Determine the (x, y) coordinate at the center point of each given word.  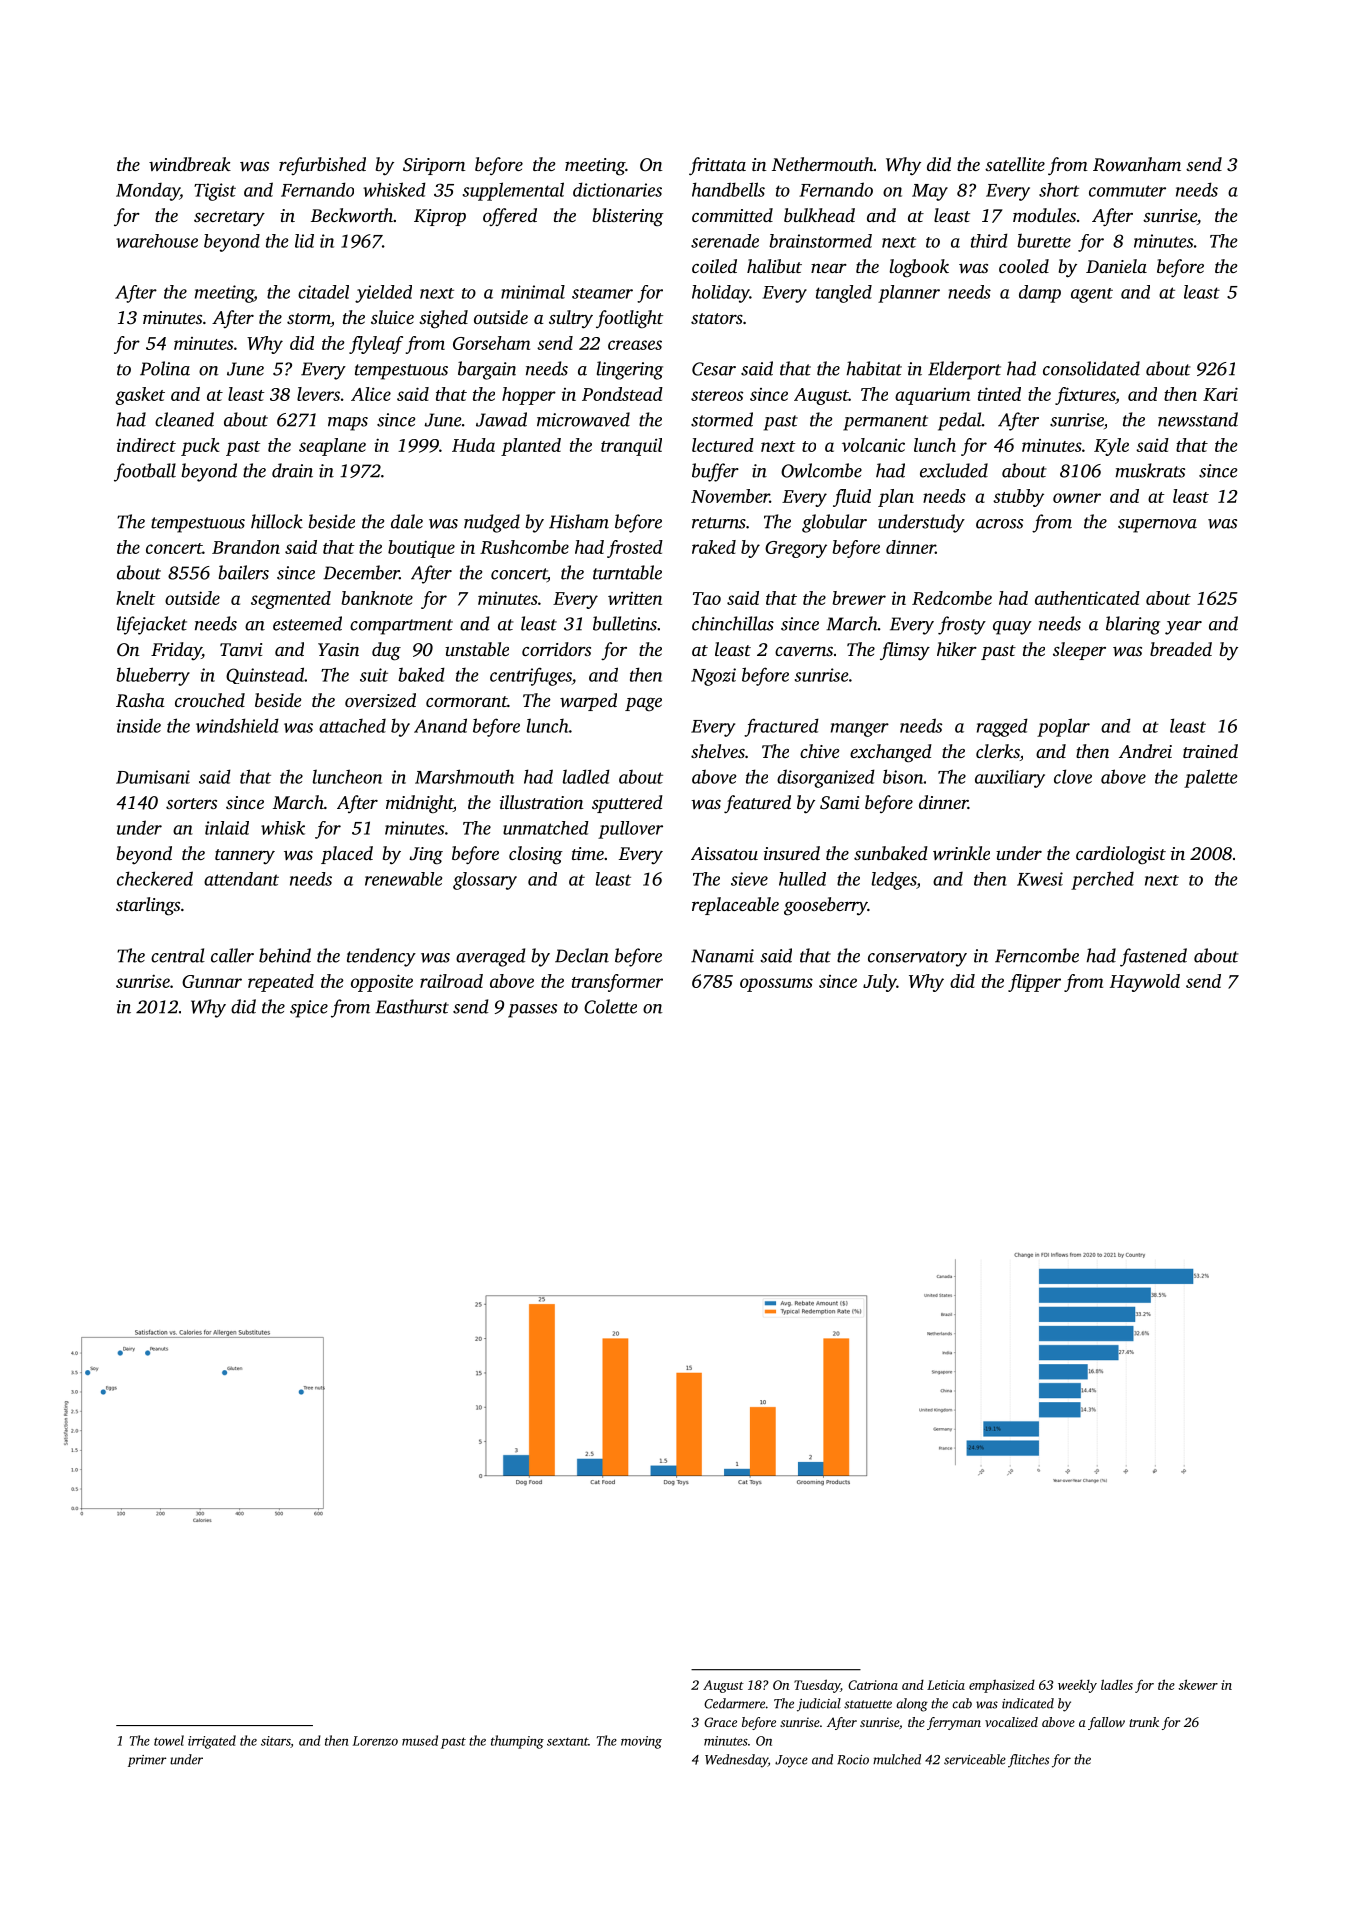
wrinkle (961, 853)
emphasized (1002, 1686)
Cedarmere (734, 1703)
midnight (419, 804)
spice (309, 1009)
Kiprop (440, 217)
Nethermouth (823, 164)
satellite (1015, 164)
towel (169, 1740)
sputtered (627, 804)
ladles (1117, 1684)
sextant (567, 1741)
